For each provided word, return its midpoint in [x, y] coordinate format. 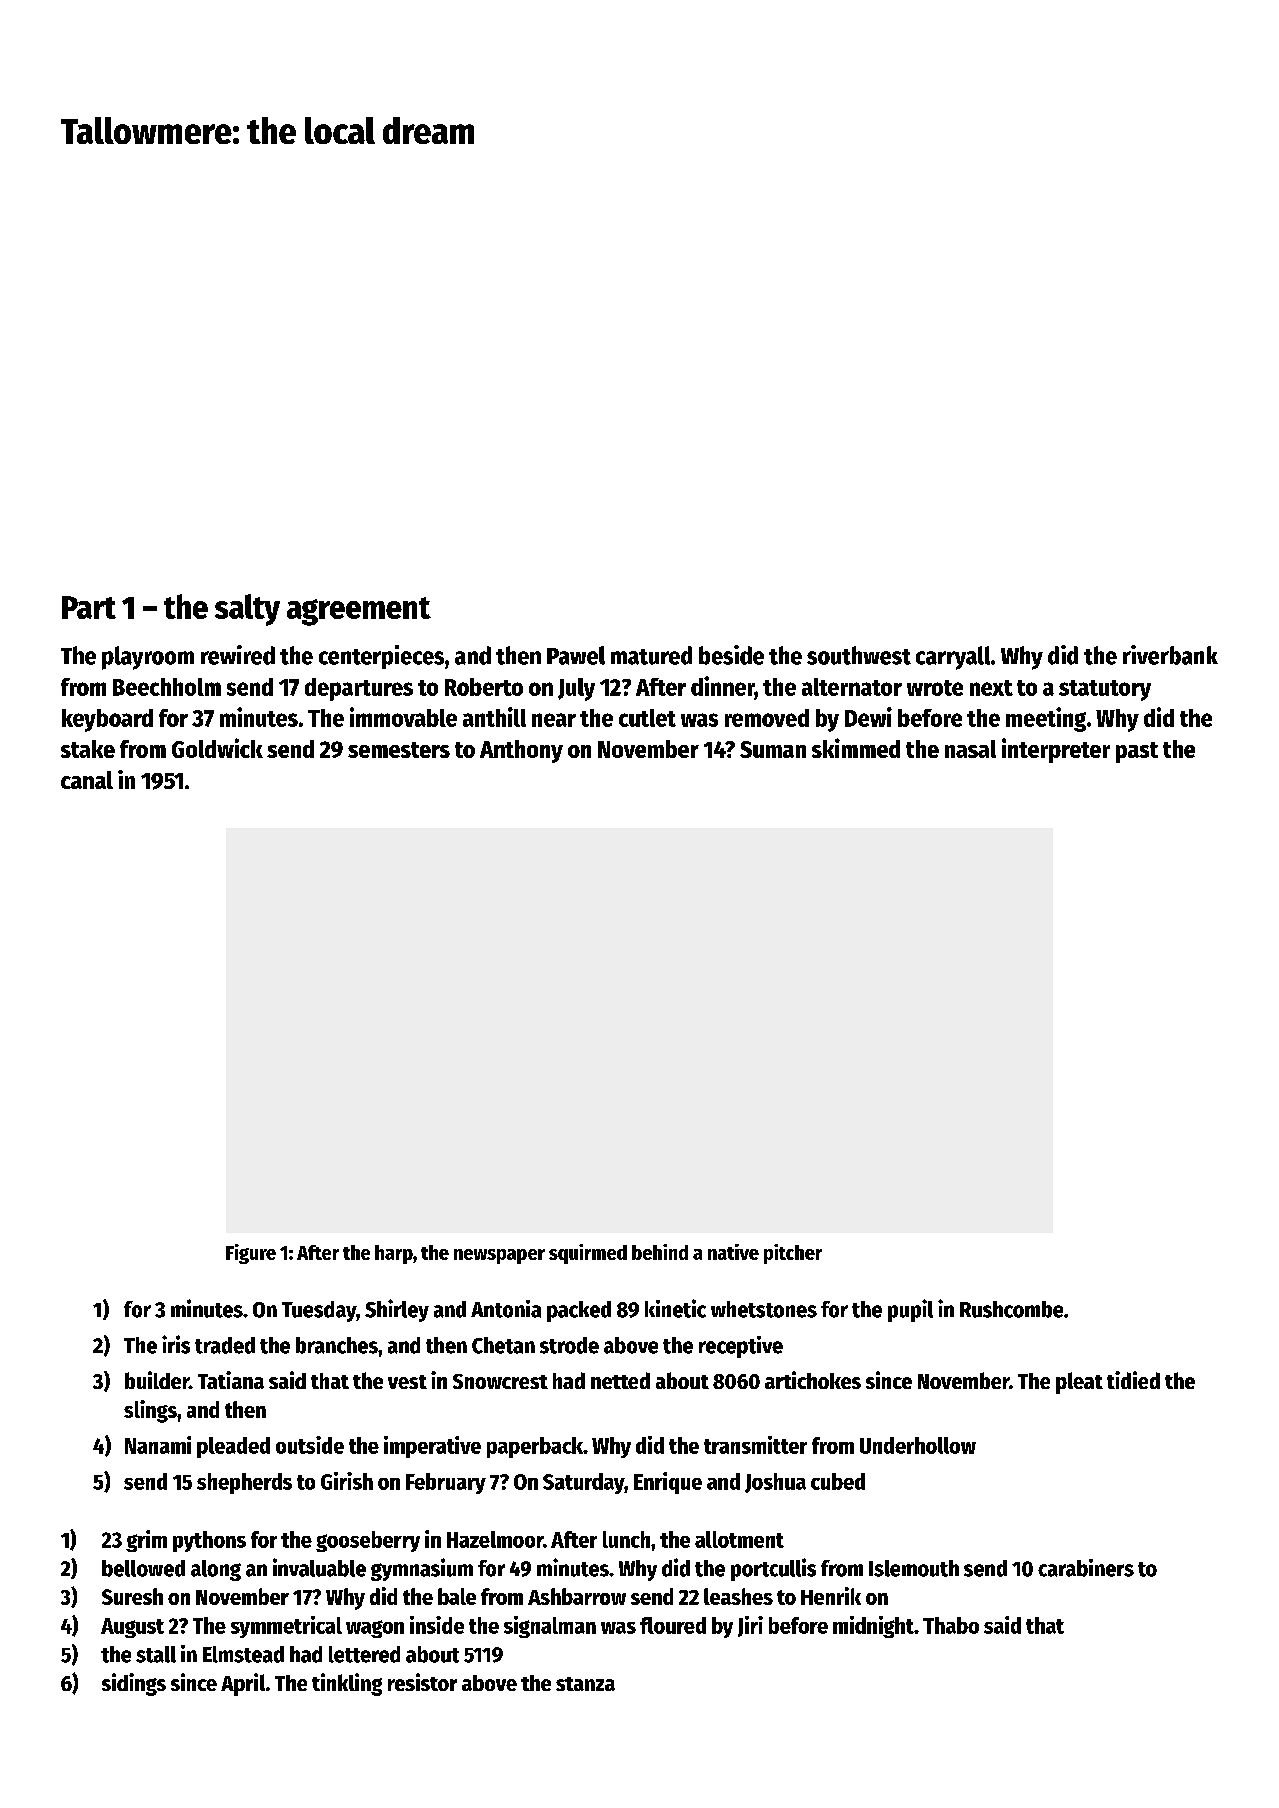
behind [660, 1252]
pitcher [793, 1254]
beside [731, 655]
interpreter [1056, 750]
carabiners [1086, 1568]
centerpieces [381, 657]
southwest [859, 655]
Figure [251, 1254]
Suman [773, 749]
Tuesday [319, 1311]
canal [87, 780]
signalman [550, 1627]
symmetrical [286, 1627]
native [733, 1252]
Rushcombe [1011, 1309]
